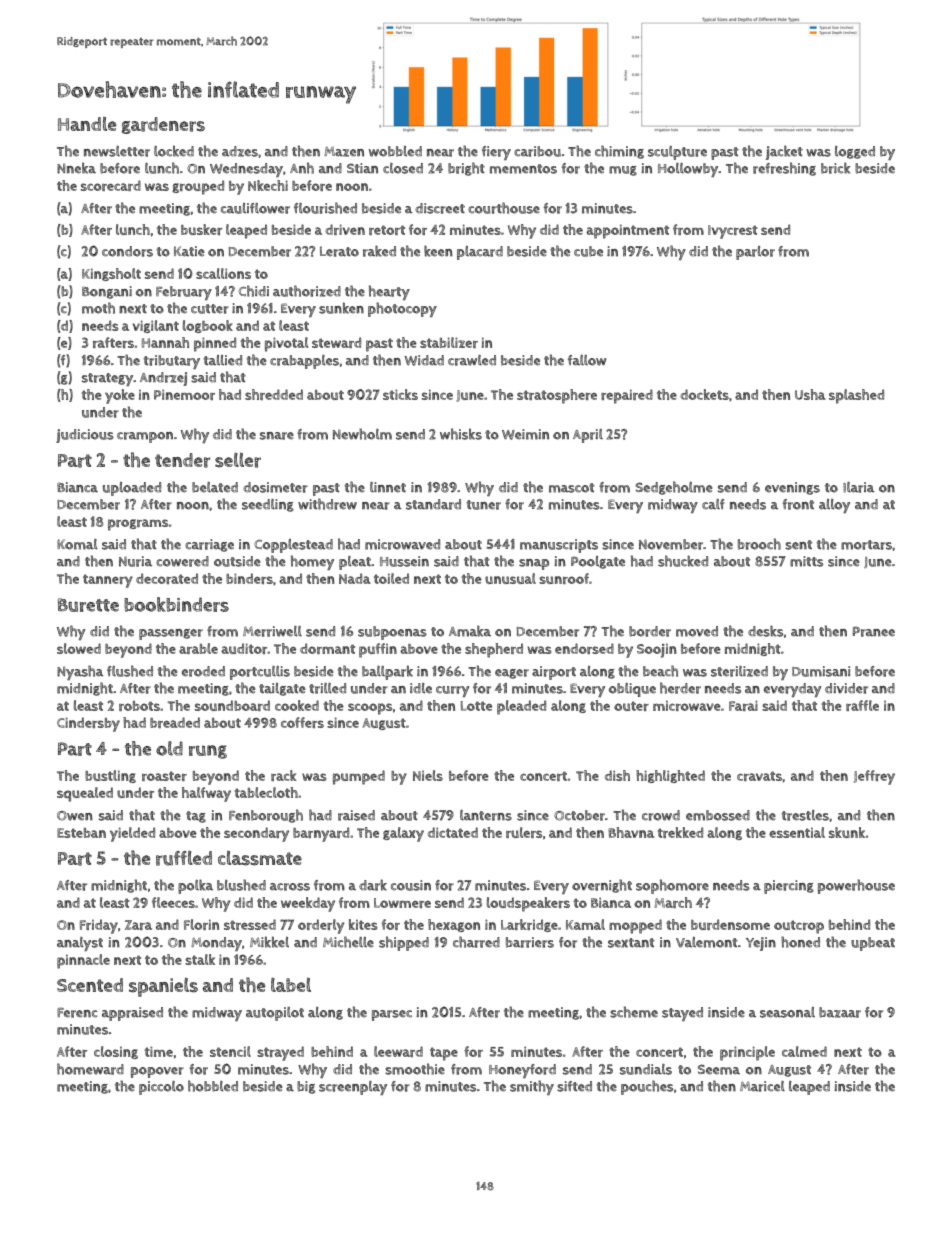 Image resolution: width=952 pixels, height=1233 pixels. Describe the element at coordinates (203, 671) in the screenshot. I see `eroded` at that location.
